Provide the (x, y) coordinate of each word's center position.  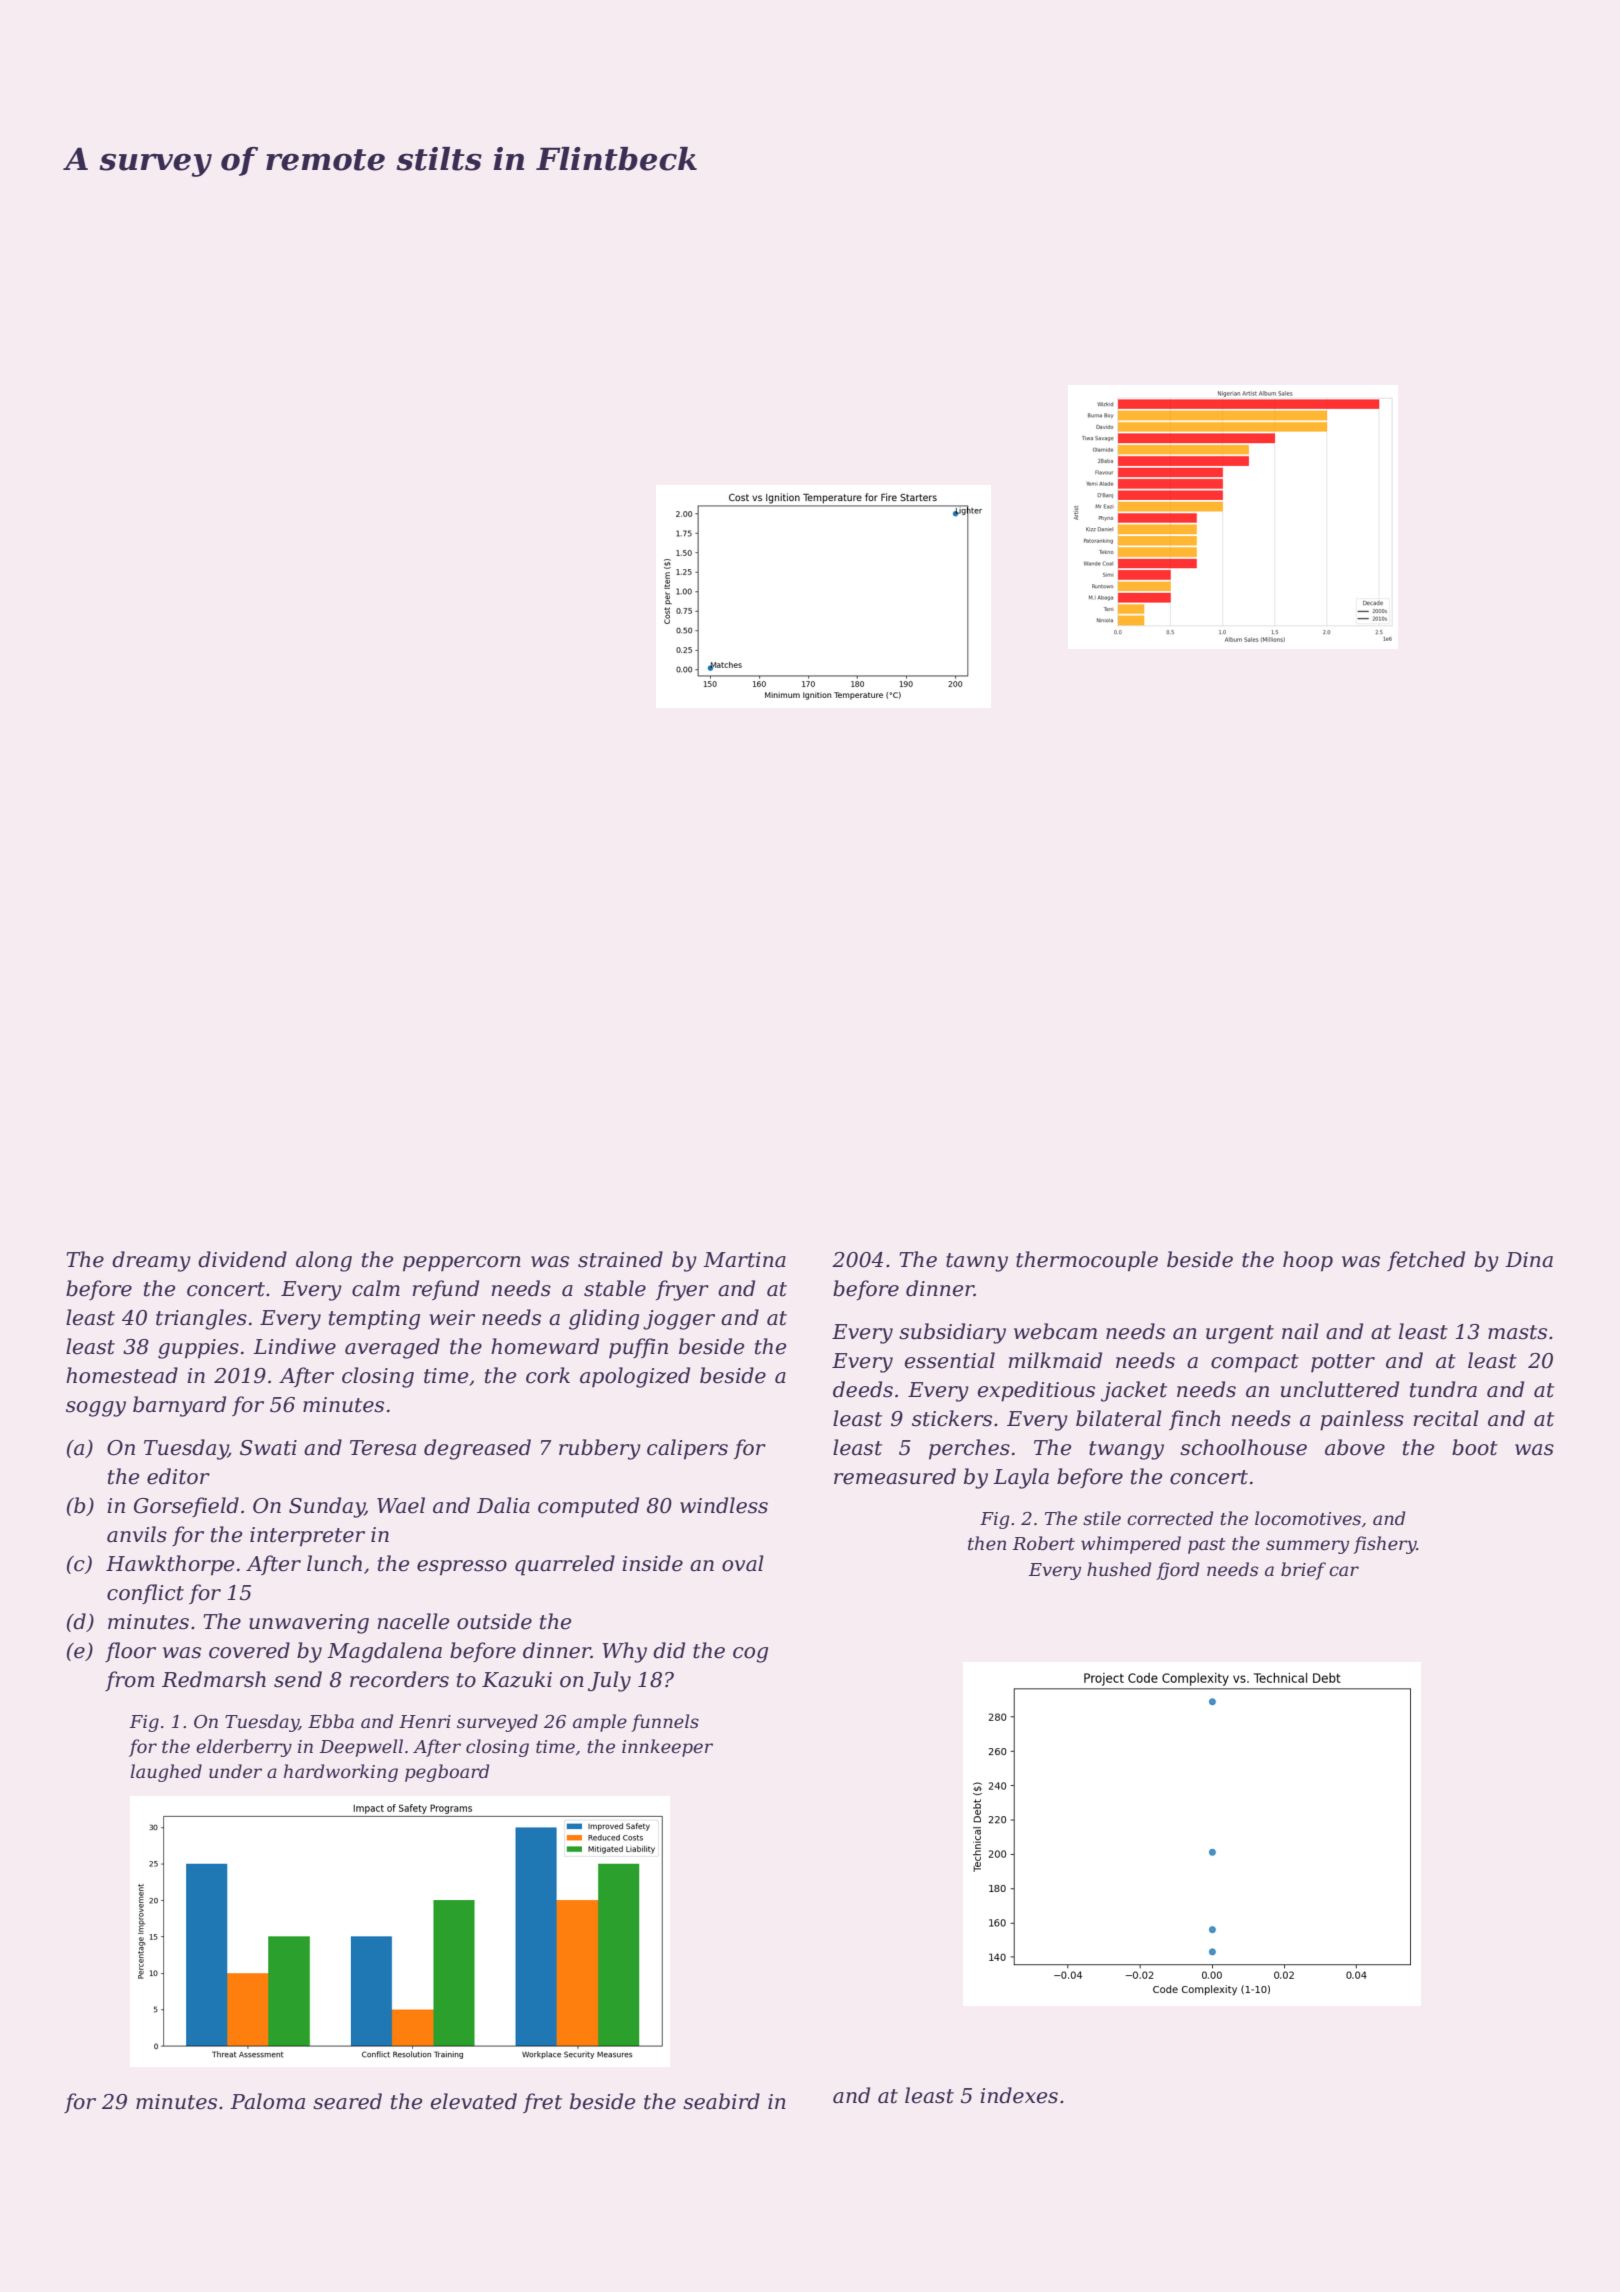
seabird (721, 2101)
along (324, 1261)
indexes (1019, 2095)
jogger (679, 1320)
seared (347, 2101)
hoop (1308, 1261)
